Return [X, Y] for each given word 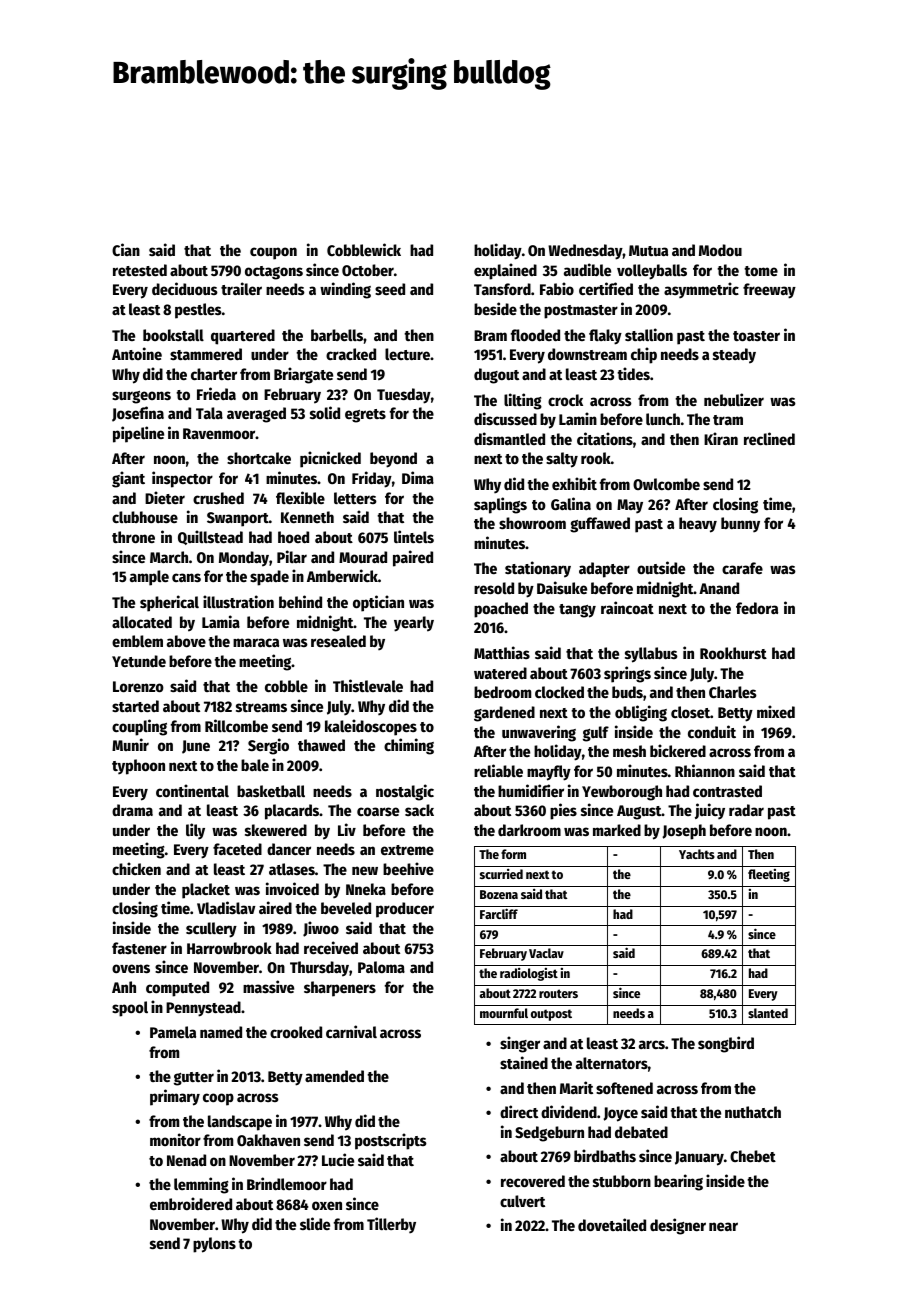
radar [746, 810]
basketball [271, 791]
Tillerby [391, 1225]
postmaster [581, 312]
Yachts [697, 854]
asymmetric [701, 290]
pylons [214, 1245]
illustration [238, 601]
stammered [206, 354]
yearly [414, 624]
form [513, 854]
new [365, 870]
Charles [733, 692]
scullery [211, 930]
